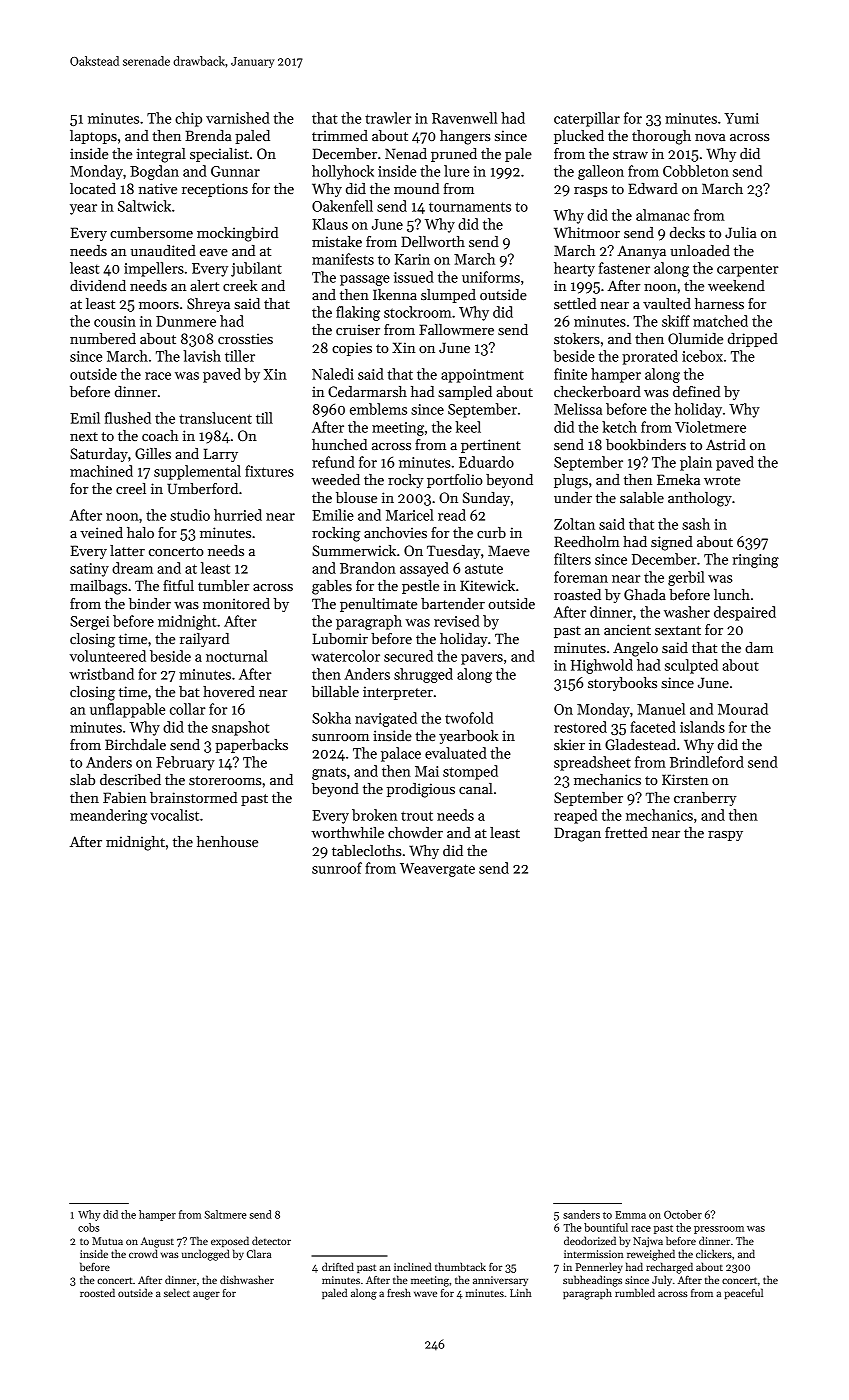 This document has height=1400, width=849. Describe the element at coordinates (416, 188) in the document. I see `mound` at that location.
